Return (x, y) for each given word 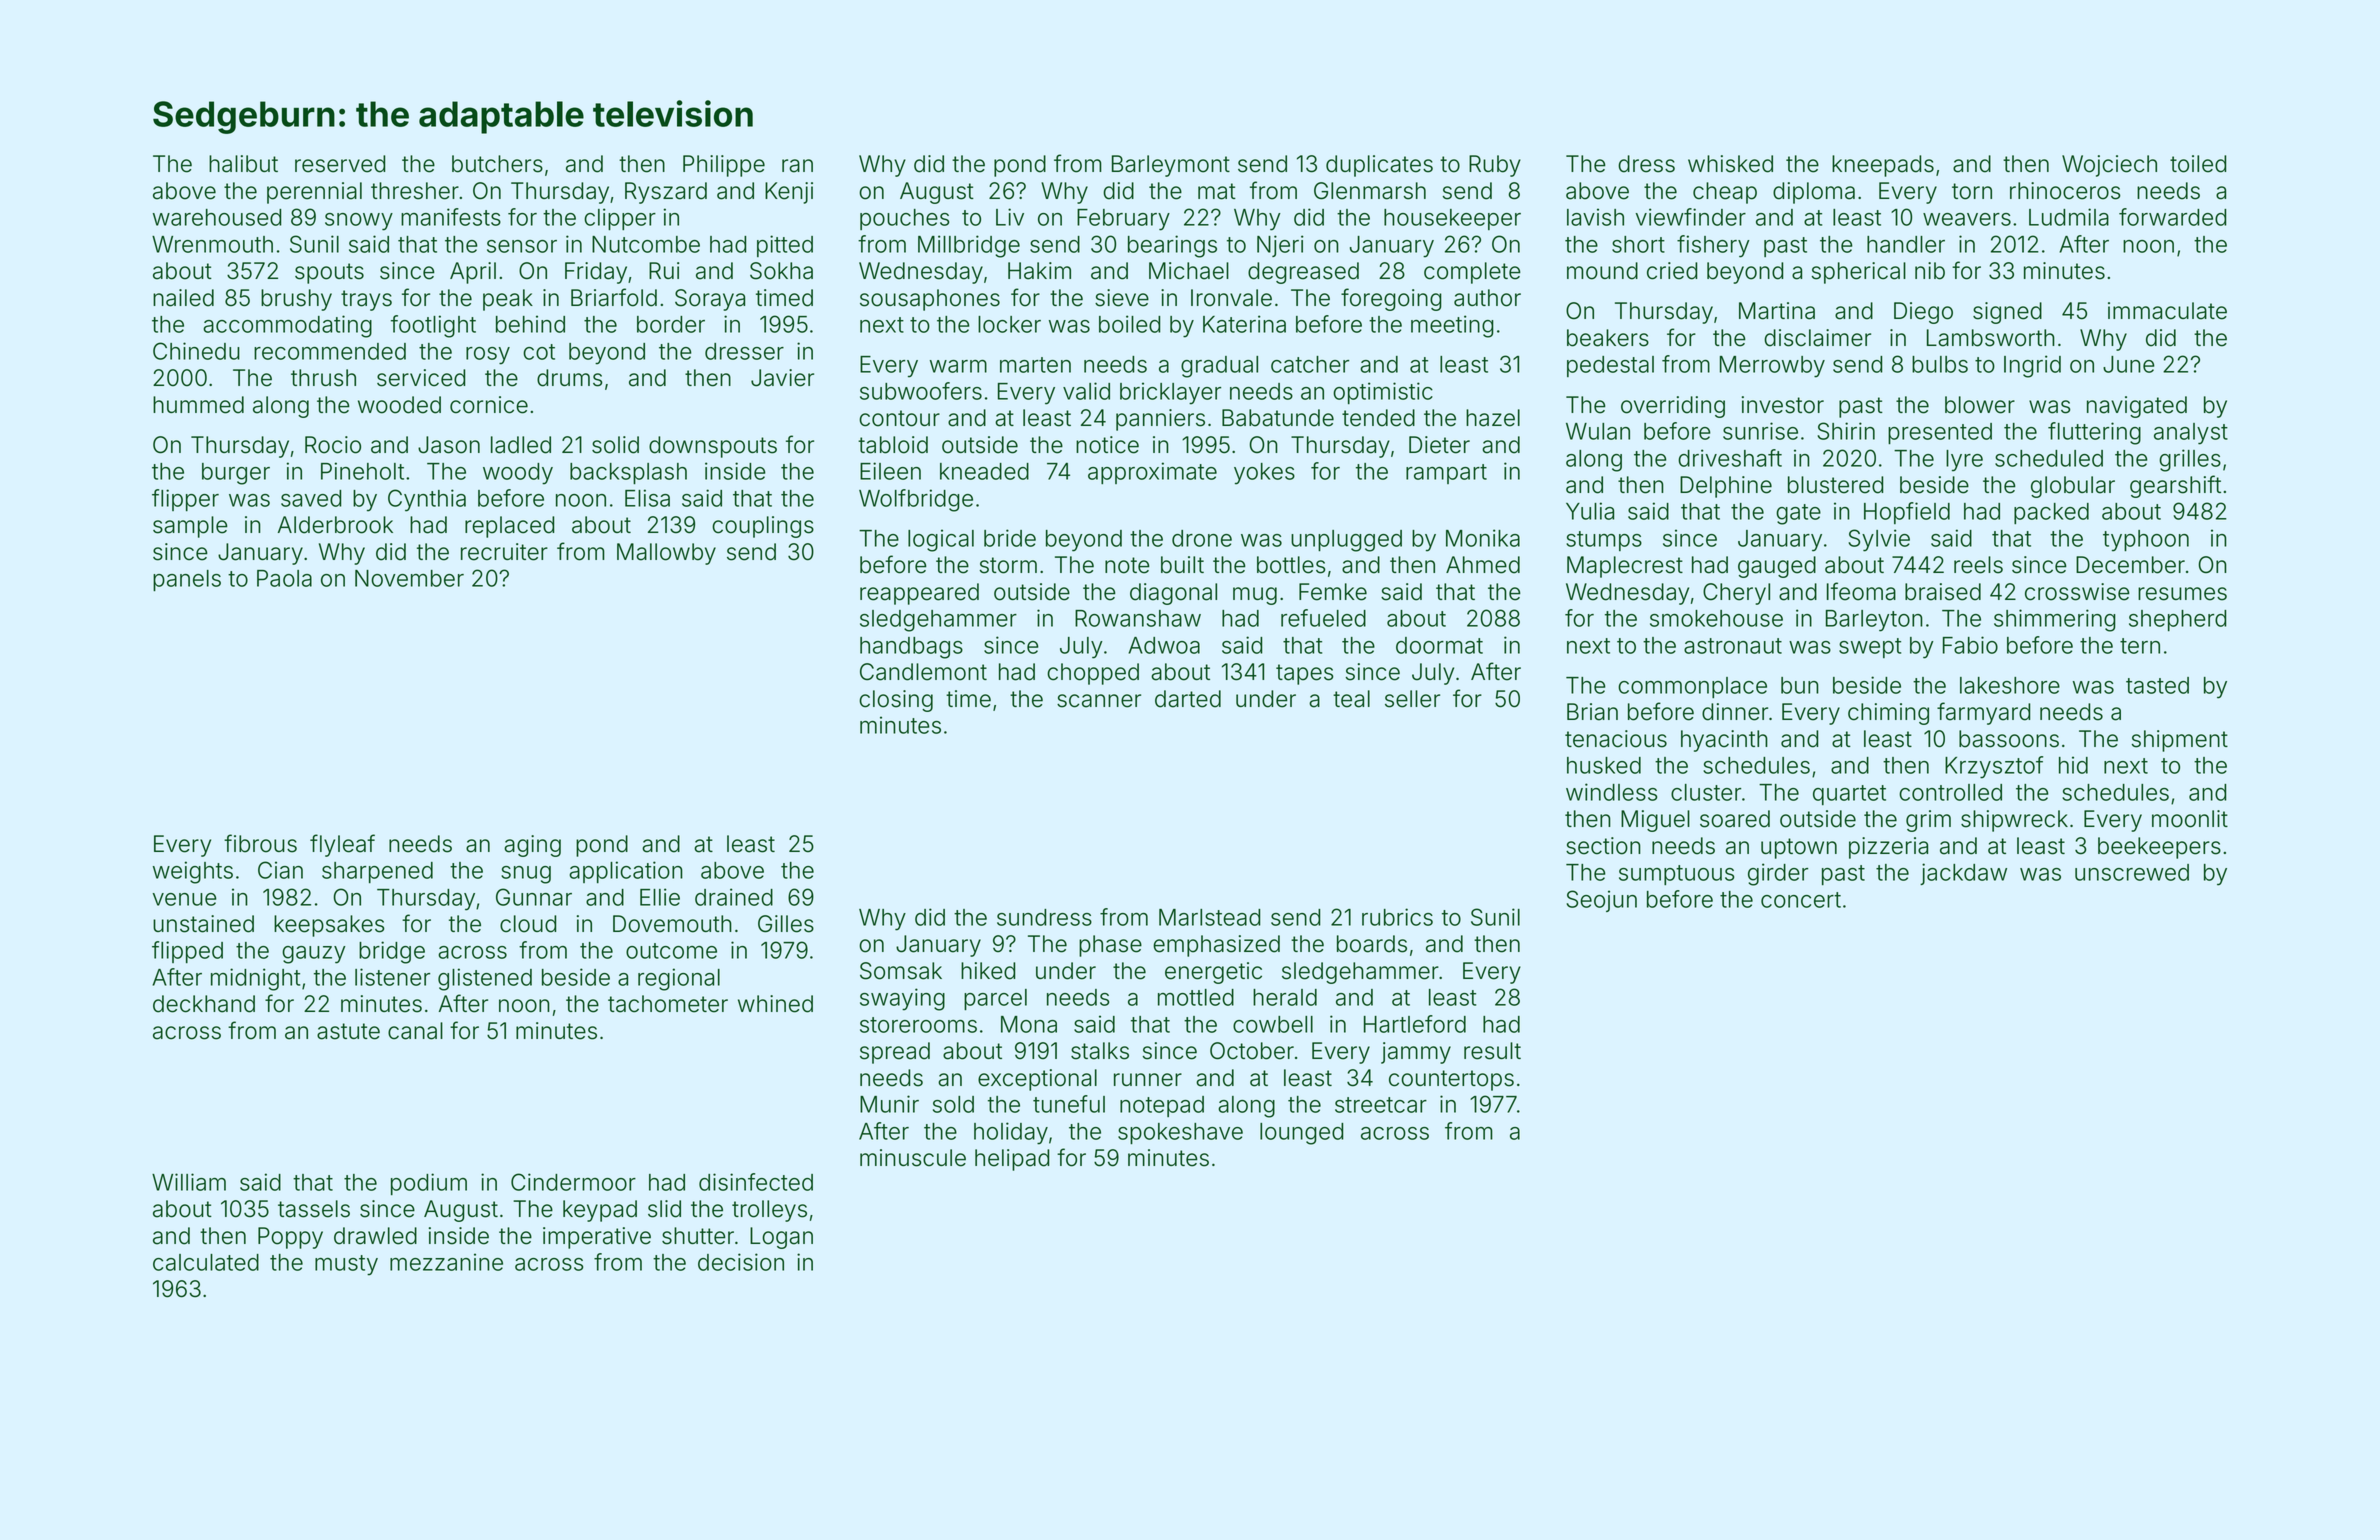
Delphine (1726, 487)
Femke (1333, 592)
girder (1778, 874)
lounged (1301, 1134)
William (189, 1182)
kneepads (1883, 166)
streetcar (1381, 1105)
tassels (314, 1209)
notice (1107, 445)
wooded (399, 405)
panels (187, 580)
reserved (340, 164)
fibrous (260, 843)
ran (797, 166)
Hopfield (1907, 513)
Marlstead (1209, 917)
